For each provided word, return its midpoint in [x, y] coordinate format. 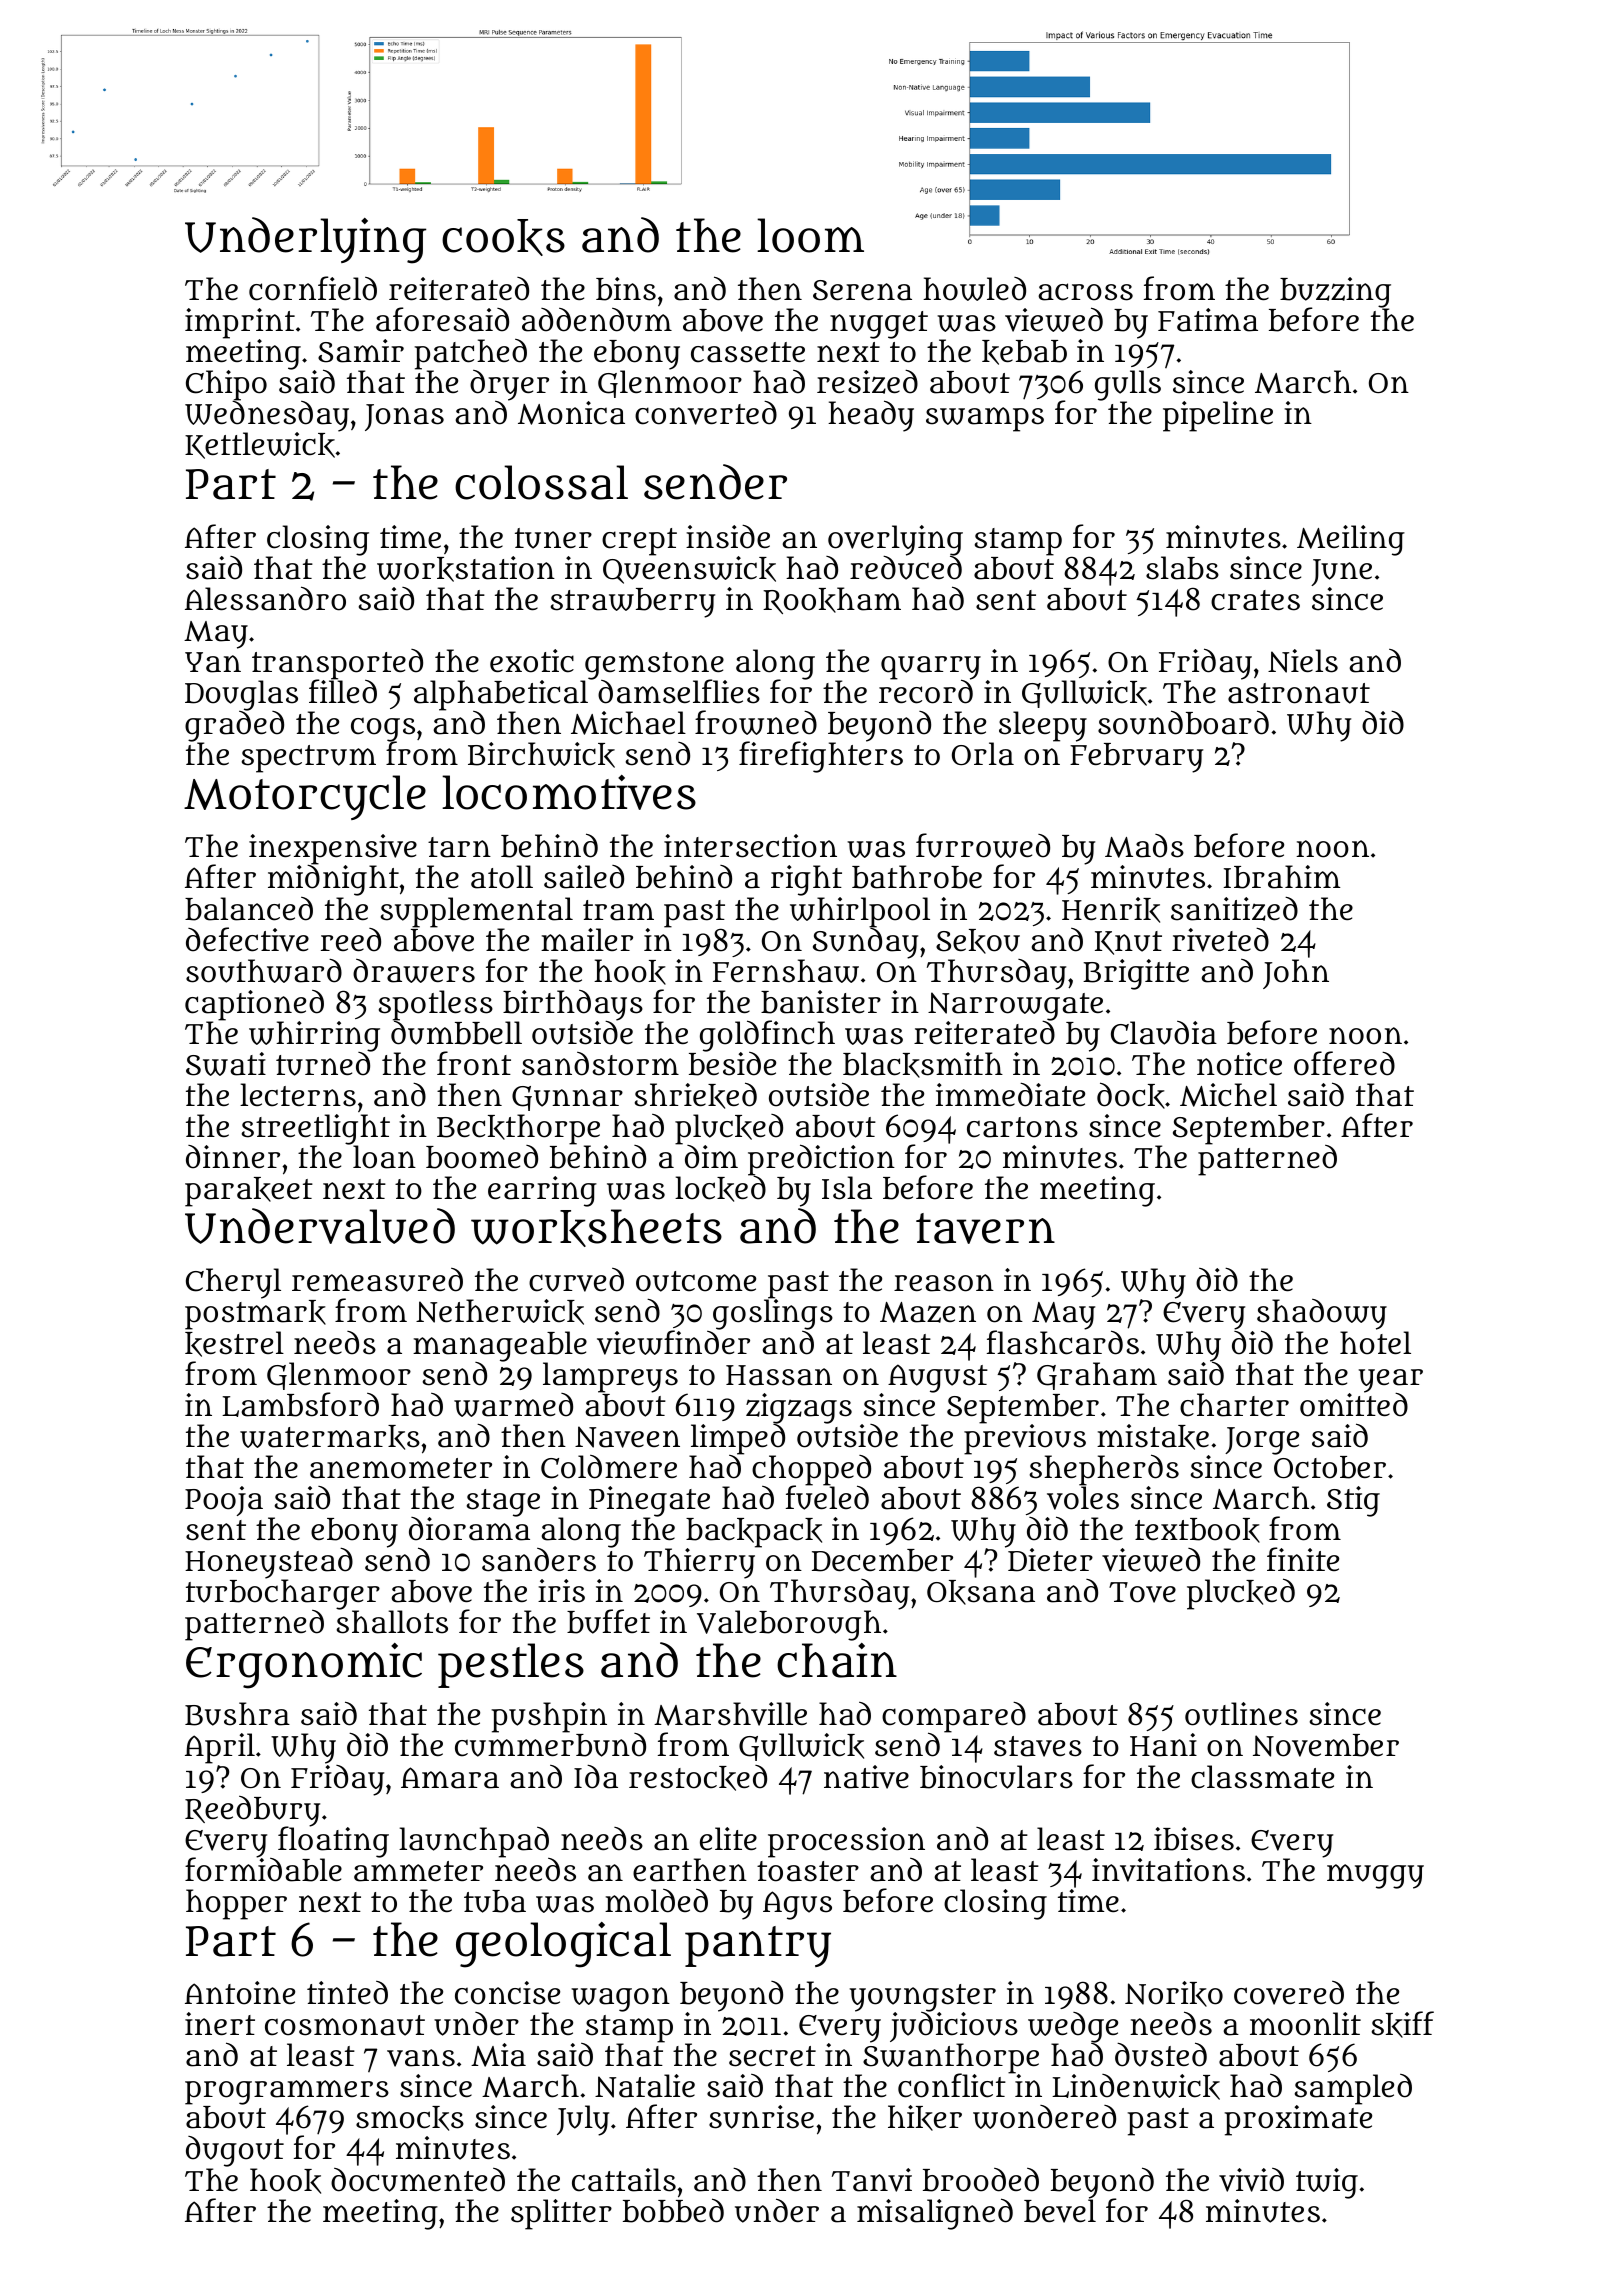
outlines [1241, 1714]
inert [220, 2023]
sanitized [1234, 909]
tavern [985, 1228]
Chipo [226, 385]
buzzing [1335, 292]
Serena [862, 290]
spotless [436, 1005]
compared [954, 1717]
